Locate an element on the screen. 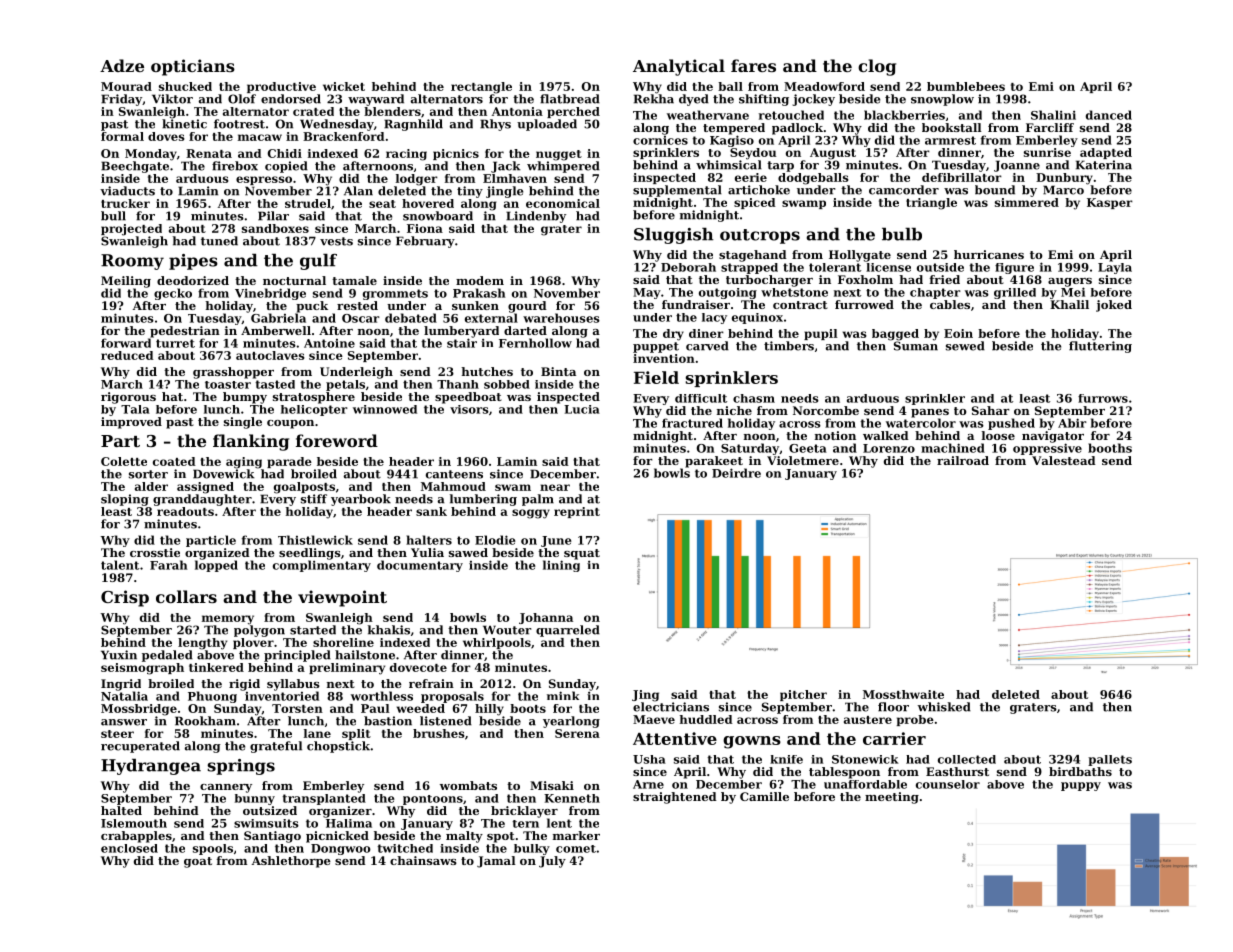  enclosed is located at coordinates (129, 848).
